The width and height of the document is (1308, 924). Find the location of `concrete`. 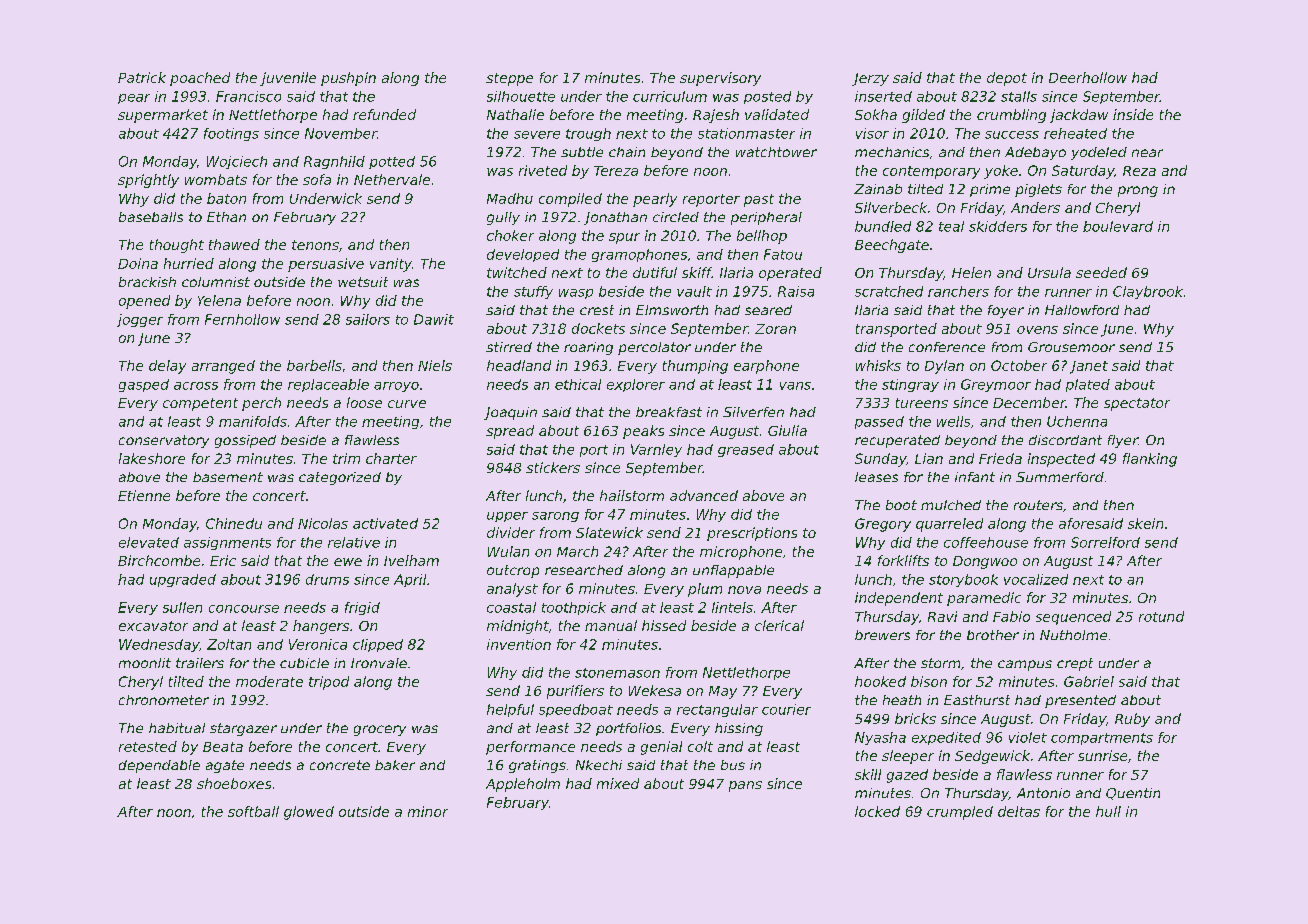

concrete is located at coordinates (340, 765).
